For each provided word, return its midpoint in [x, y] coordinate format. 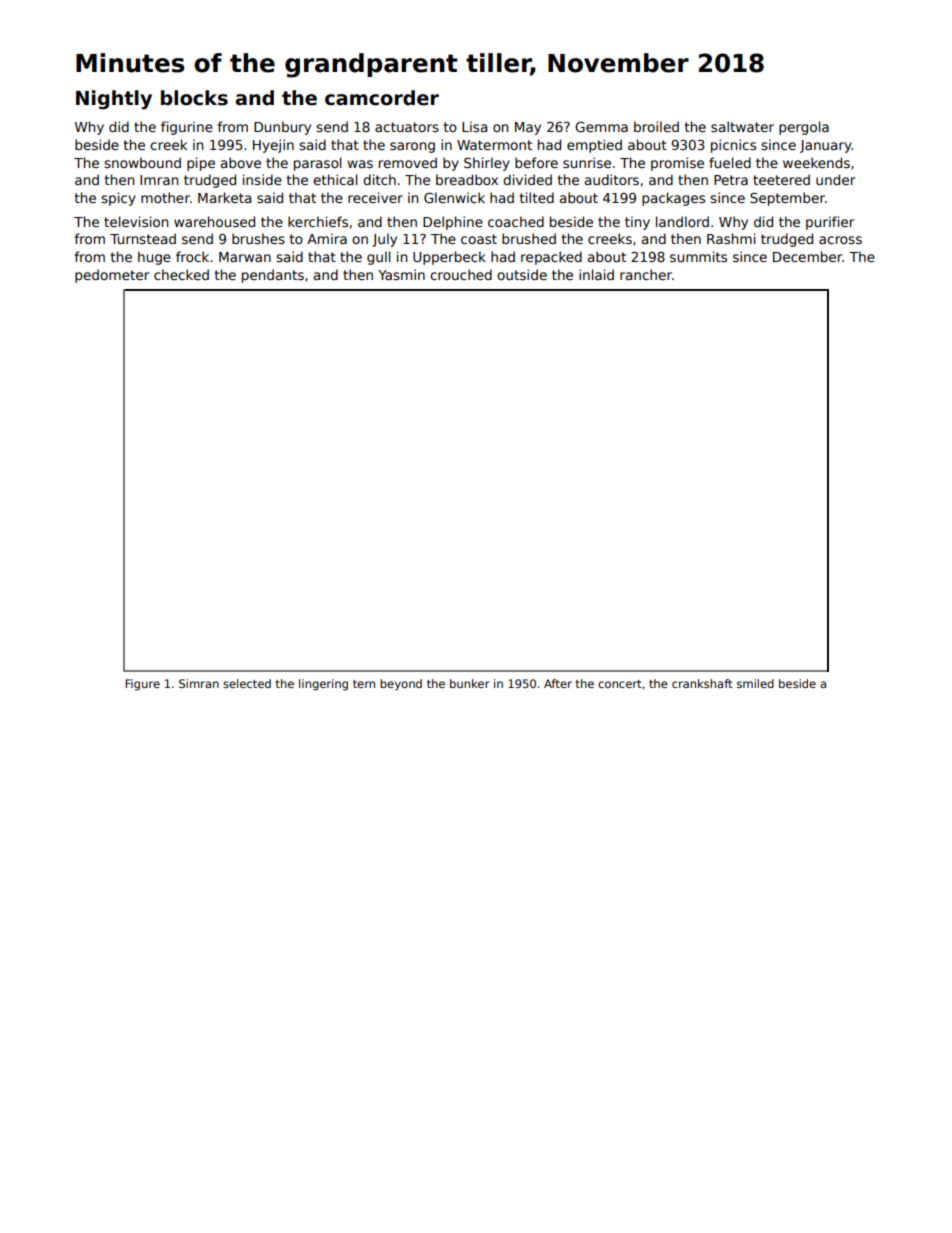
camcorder [382, 98]
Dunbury [282, 128]
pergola [804, 128]
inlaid [596, 274]
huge [154, 258]
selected [247, 683]
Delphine [453, 223]
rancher [646, 274]
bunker [469, 683]
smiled [755, 683]
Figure [142, 685]
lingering [323, 685]
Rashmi [731, 238]
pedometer [112, 276]
